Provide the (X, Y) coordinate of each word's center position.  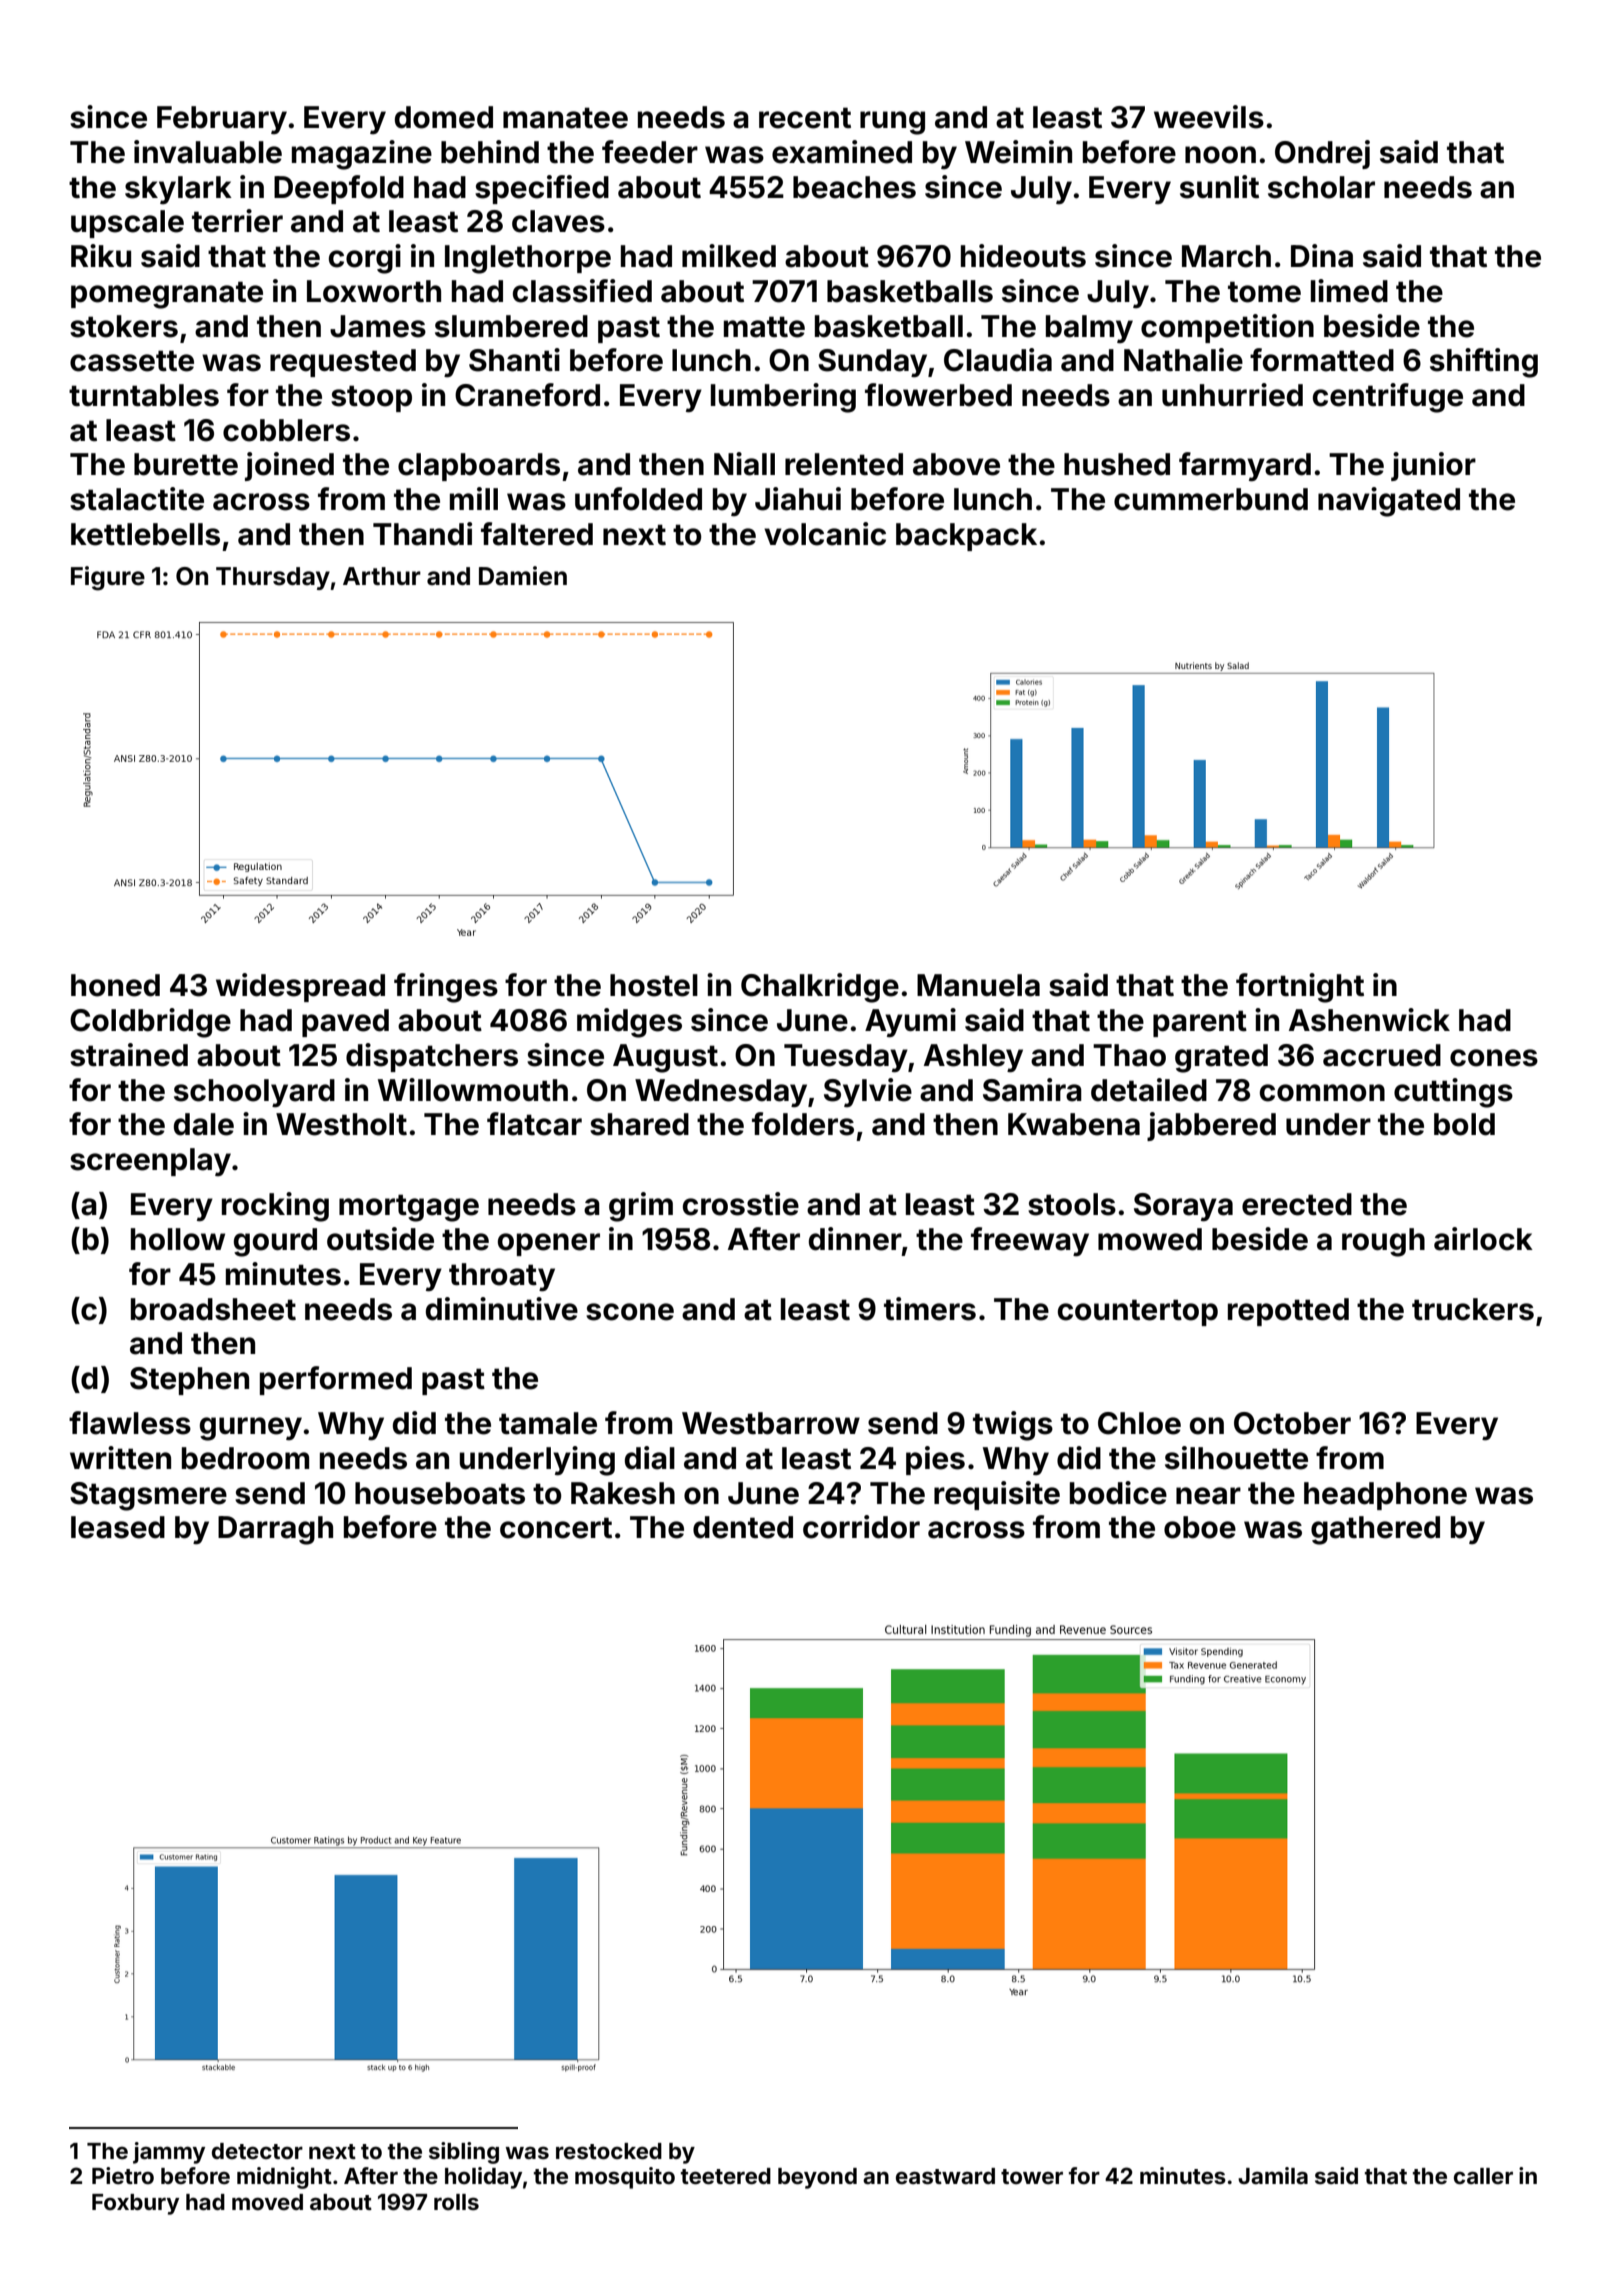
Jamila (1273, 2175)
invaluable (208, 152)
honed (115, 985)
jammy (169, 2153)
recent (805, 118)
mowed (1150, 1239)
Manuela (978, 985)
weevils (1209, 117)
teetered (726, 2176)
